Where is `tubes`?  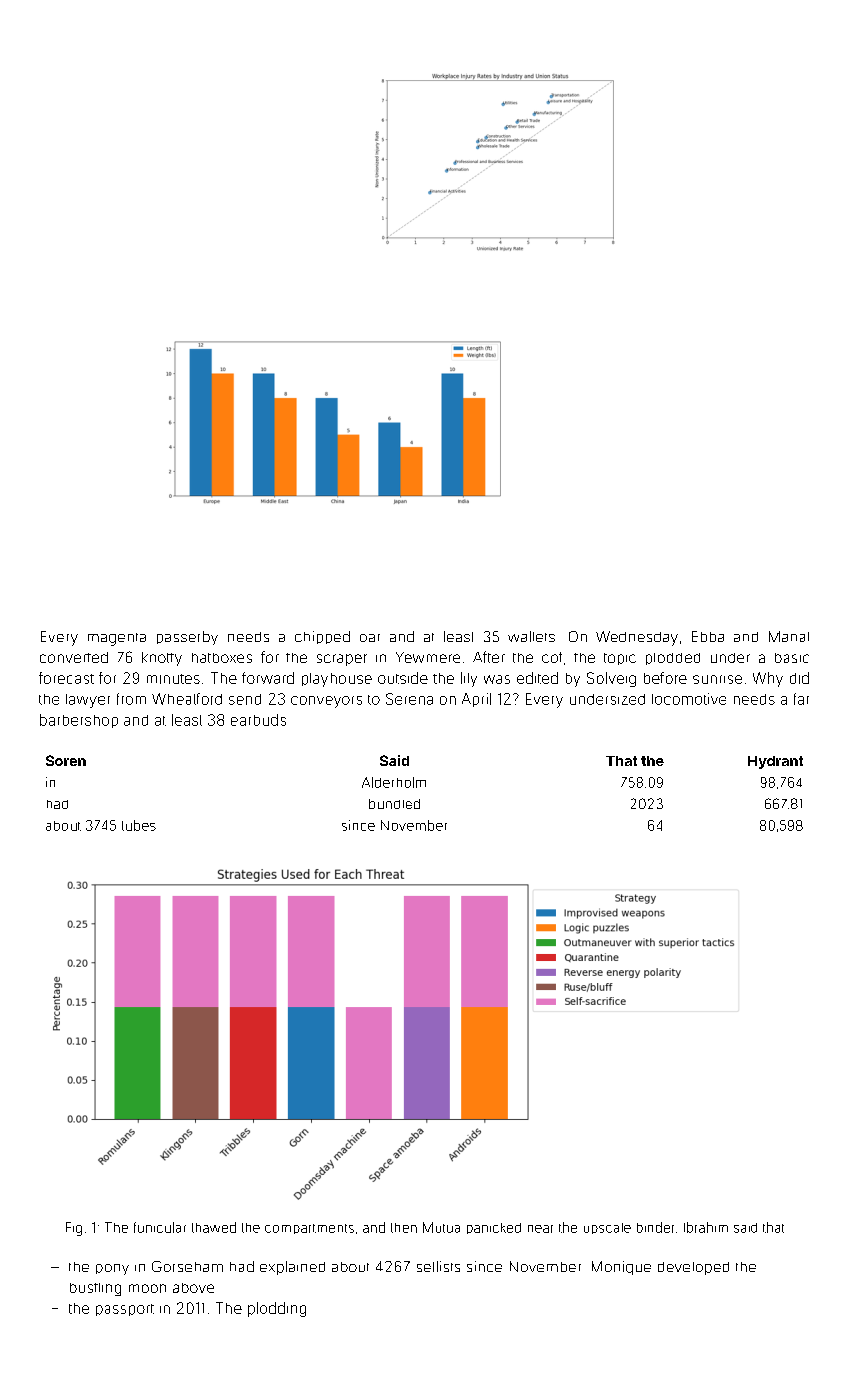 tubes is located at coordinates (139, 825).
